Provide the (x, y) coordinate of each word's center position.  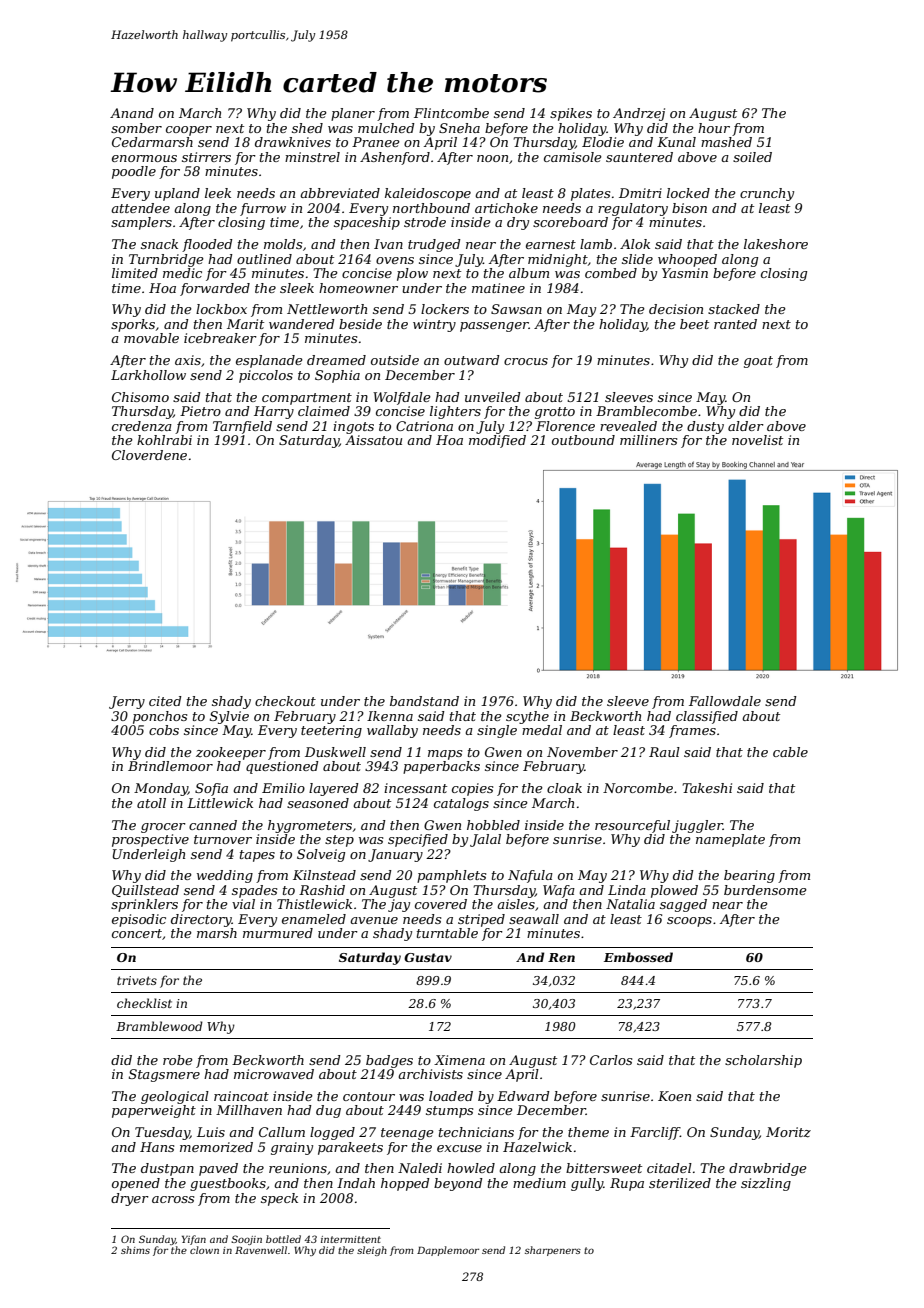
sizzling (766, 1184)
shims (135, 1250)
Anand (132, 113)
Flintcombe (451, 113)
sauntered (639, 157)
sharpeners (553, 1251)
